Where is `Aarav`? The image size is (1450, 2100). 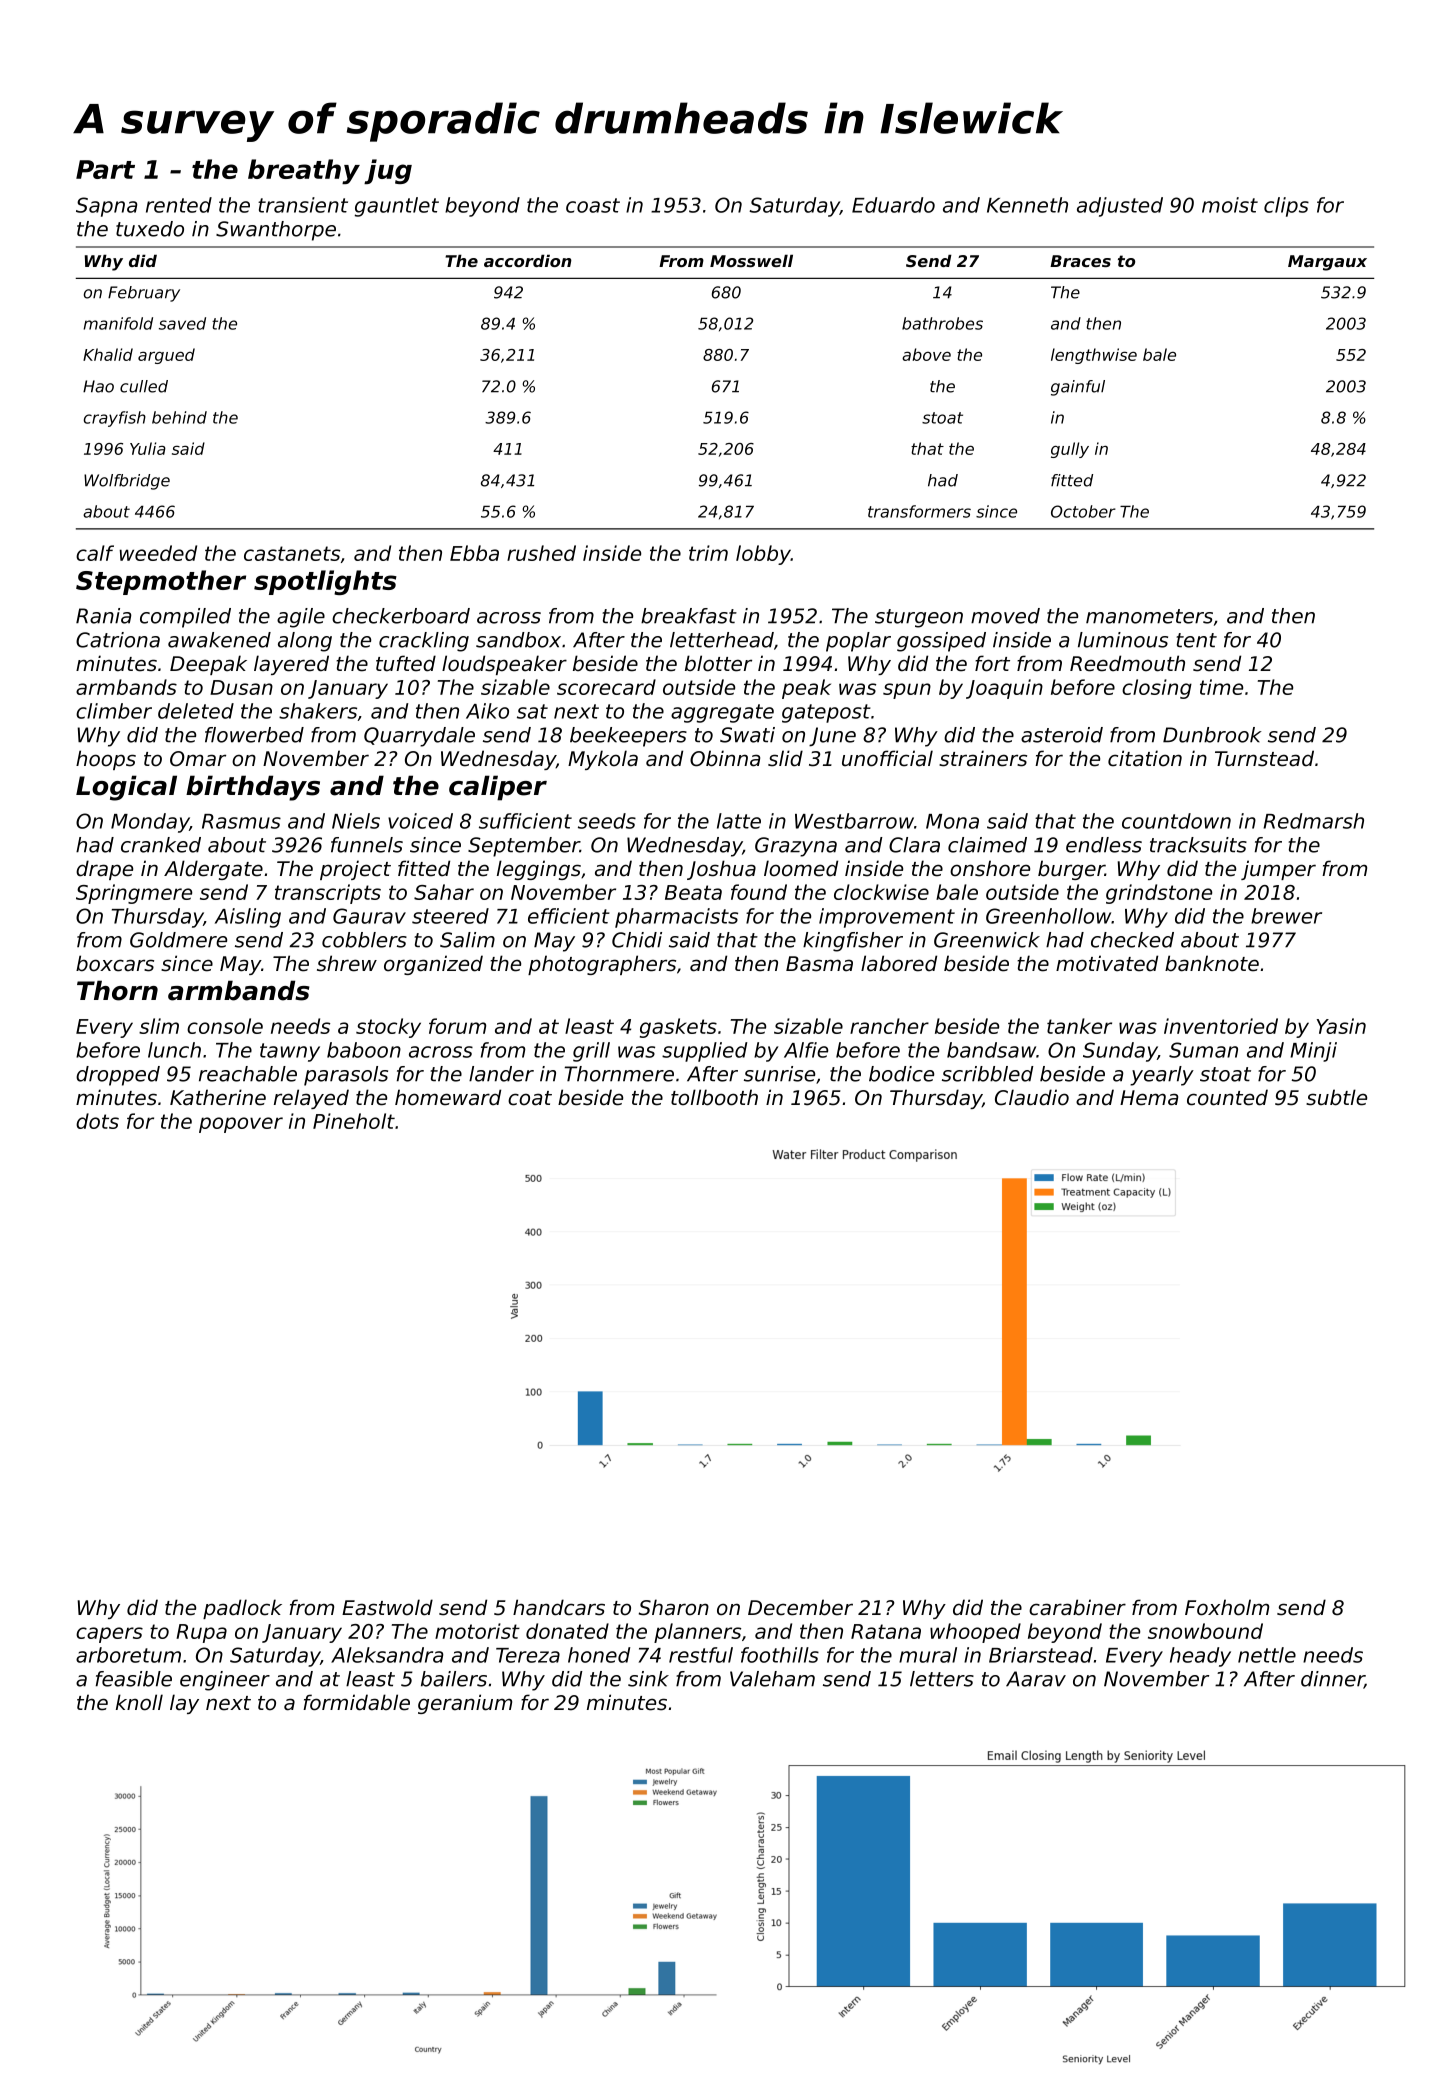
Aarav is located at coordinates (1036, 1679).
